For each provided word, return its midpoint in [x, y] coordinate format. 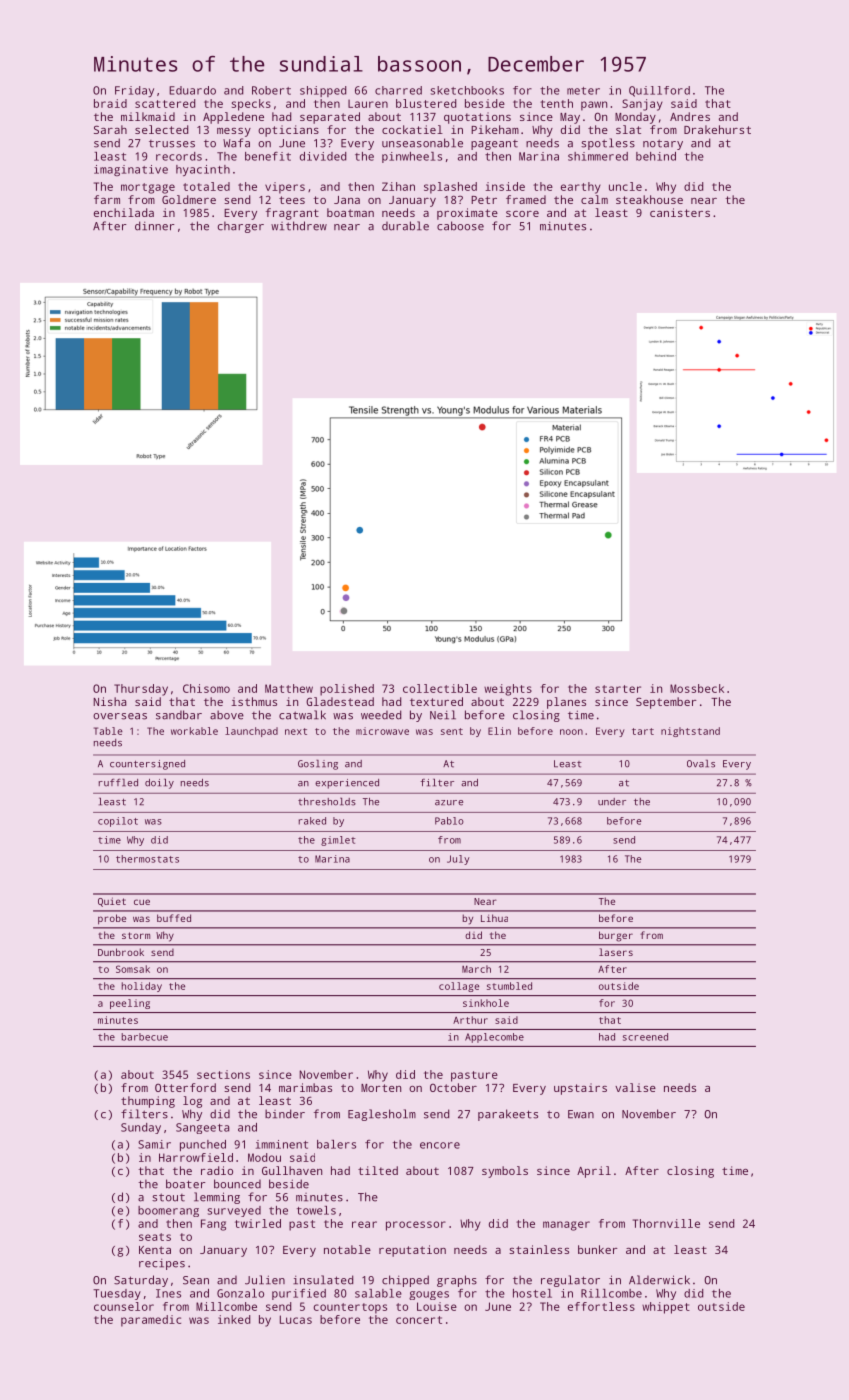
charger [241, 227]
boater [185, 1184]
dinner [154, 226]
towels [316, 1210]
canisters [680, 212]
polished [347, 690]
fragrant [292, 214]
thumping [148, 1102]
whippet [666, 1308]
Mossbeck [697, 688]
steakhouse [649, 199]
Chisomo [206, 688]
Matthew [289, 688]
